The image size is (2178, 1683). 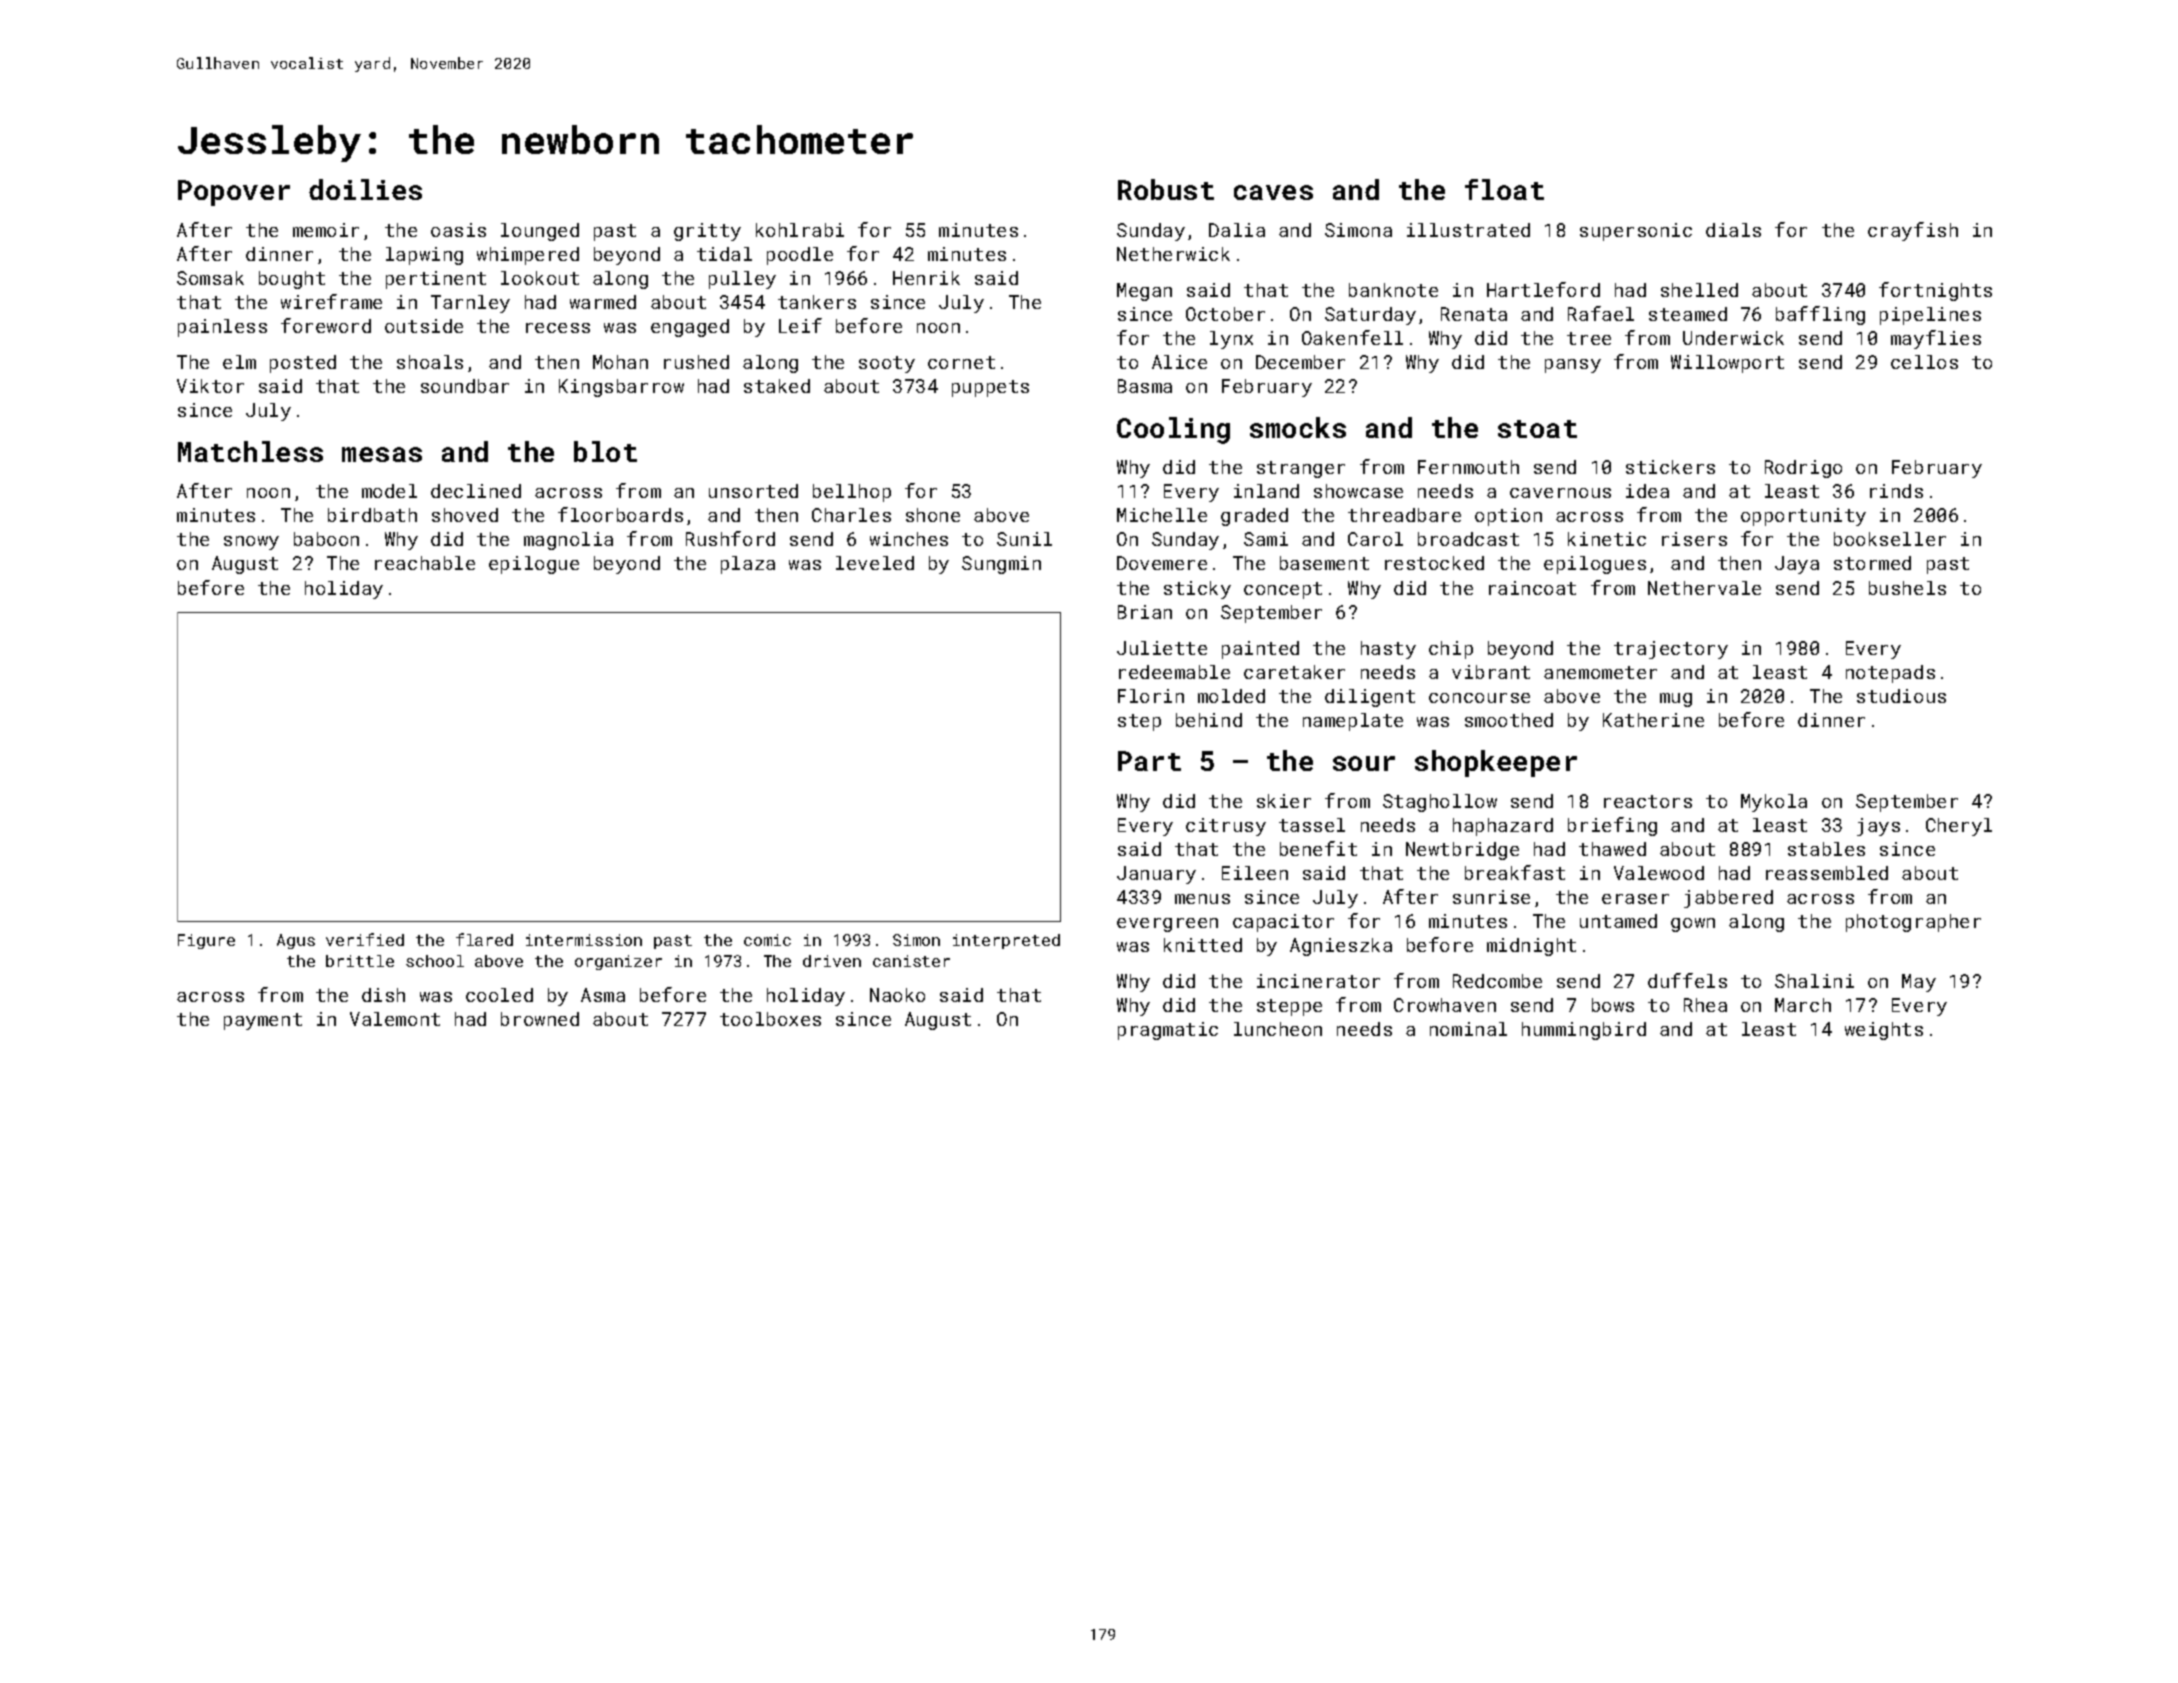 What do you see at coordinates (484, 939) in the document?
I see `flared` at bounding box center [484, 939].
